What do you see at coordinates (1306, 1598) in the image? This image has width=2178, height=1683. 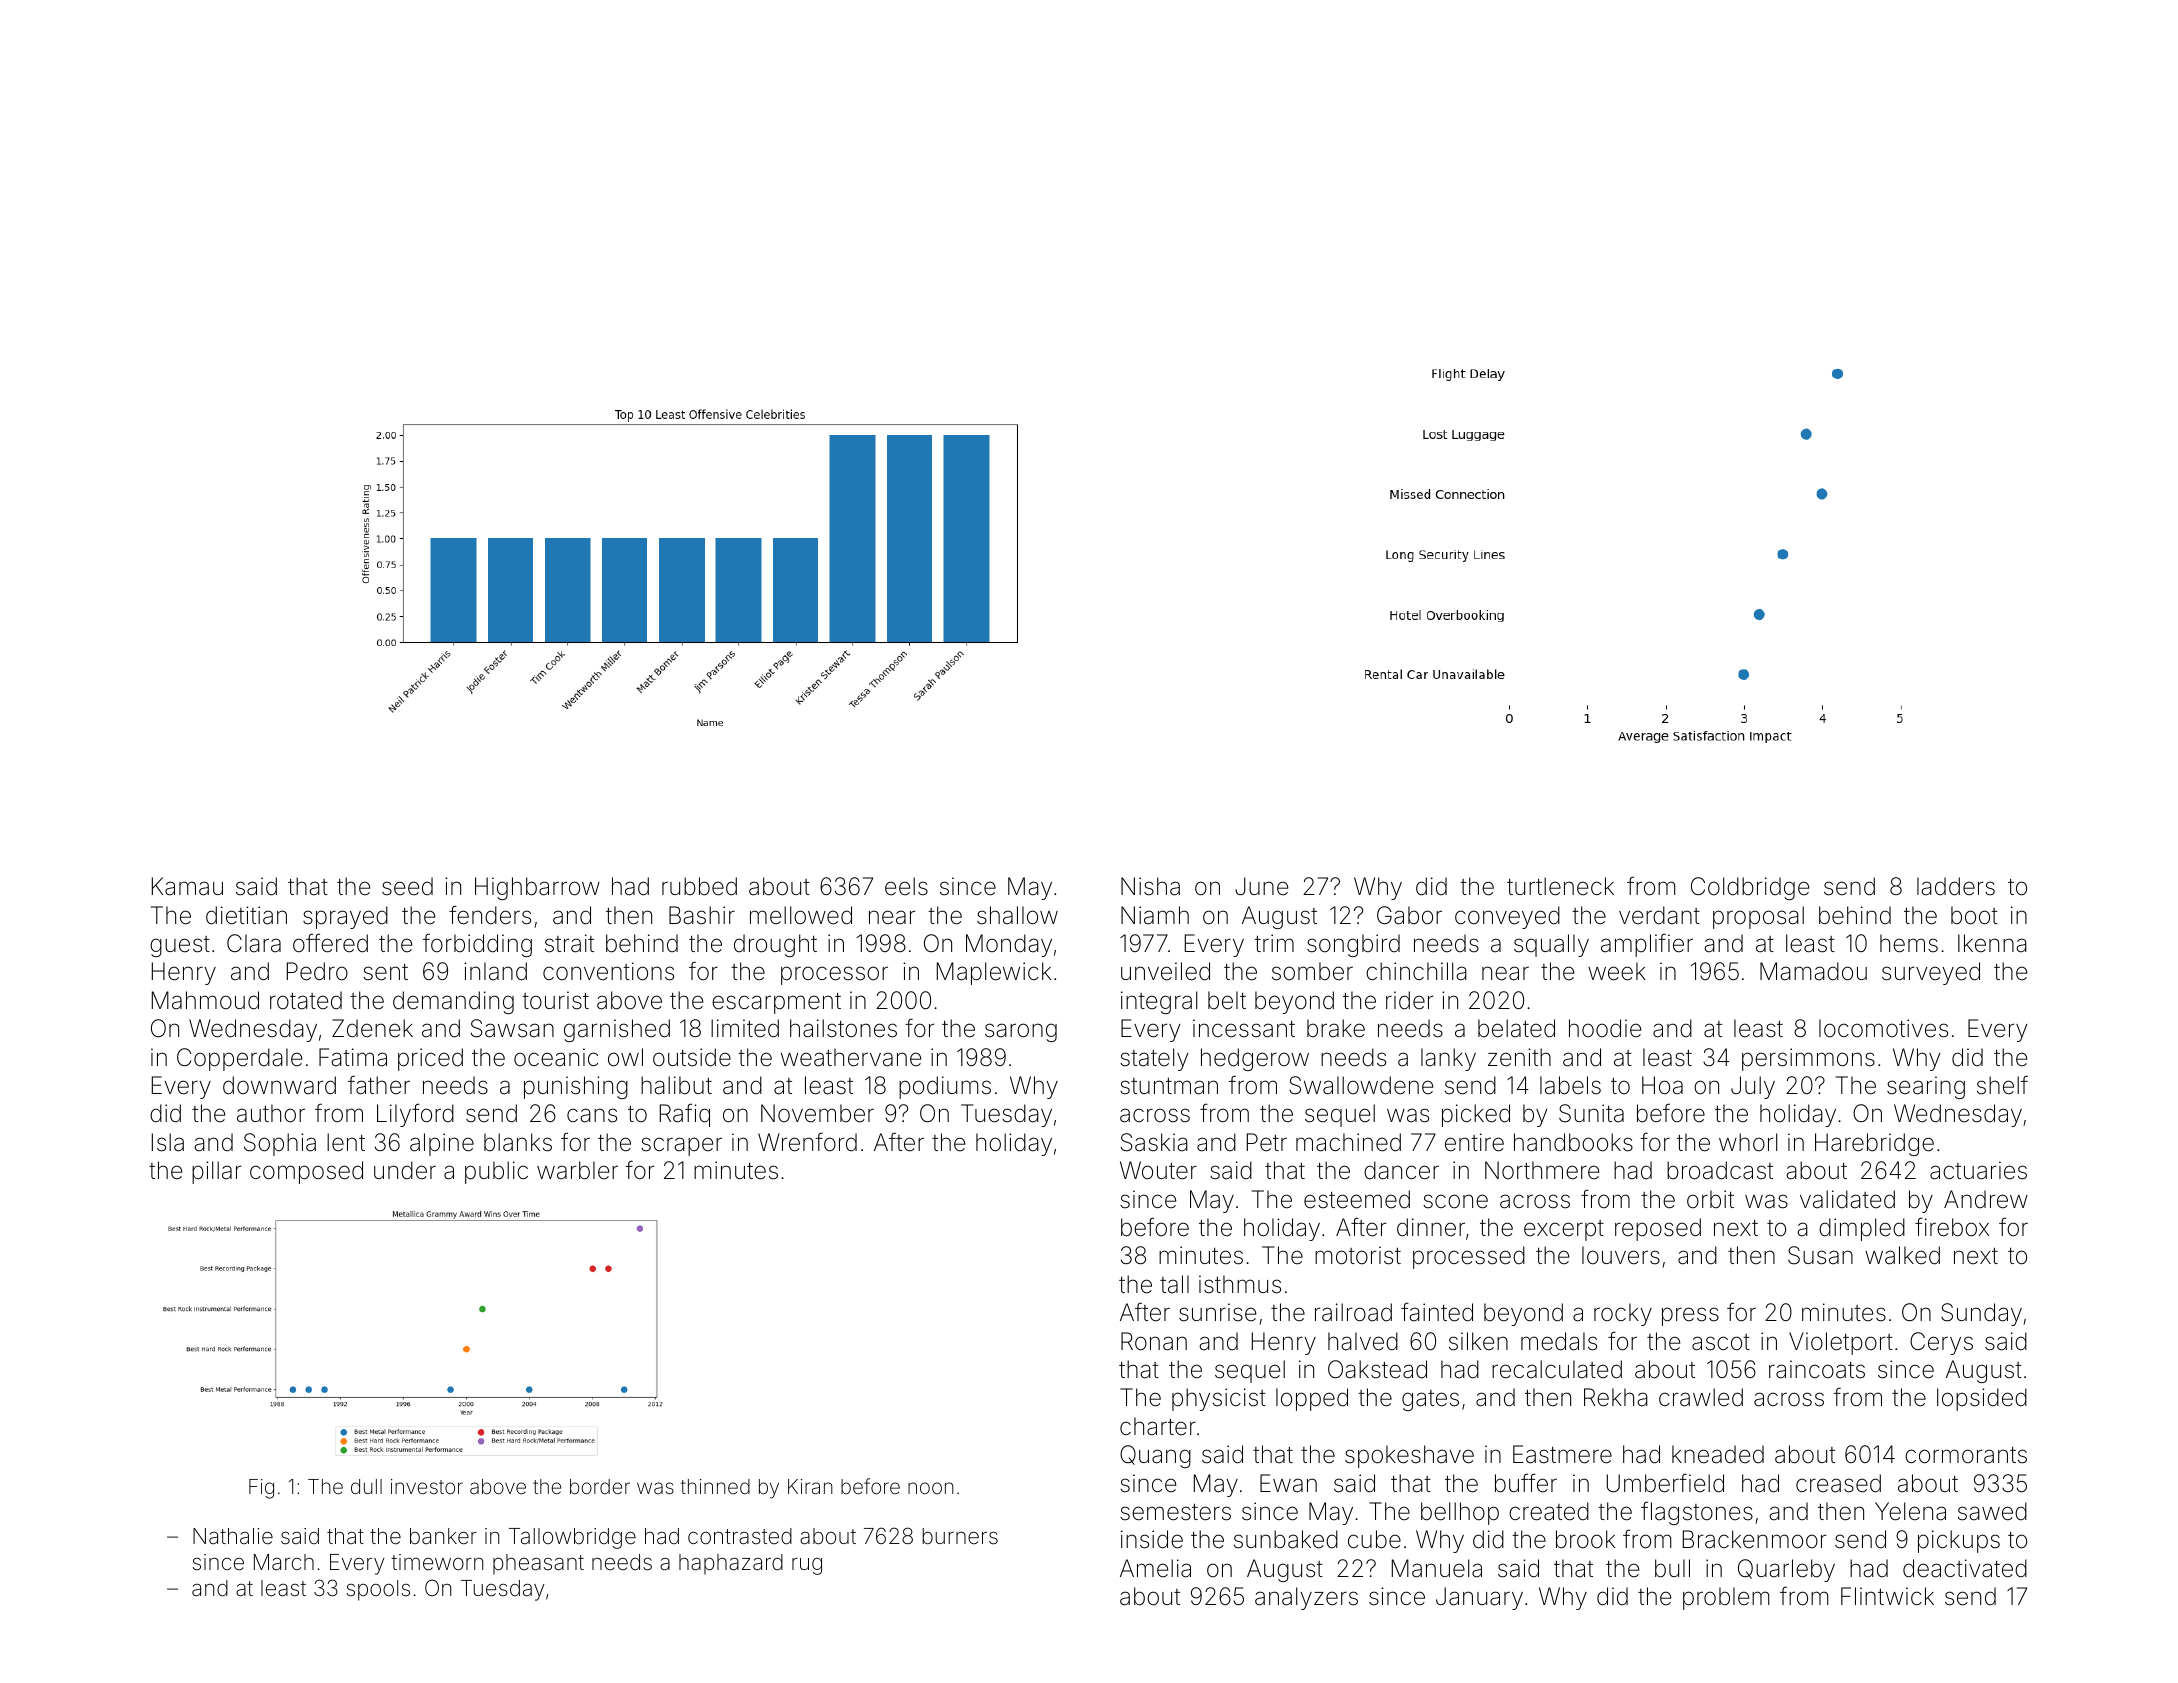 I see `analyzers` at bounding box center [1306, 1598].
